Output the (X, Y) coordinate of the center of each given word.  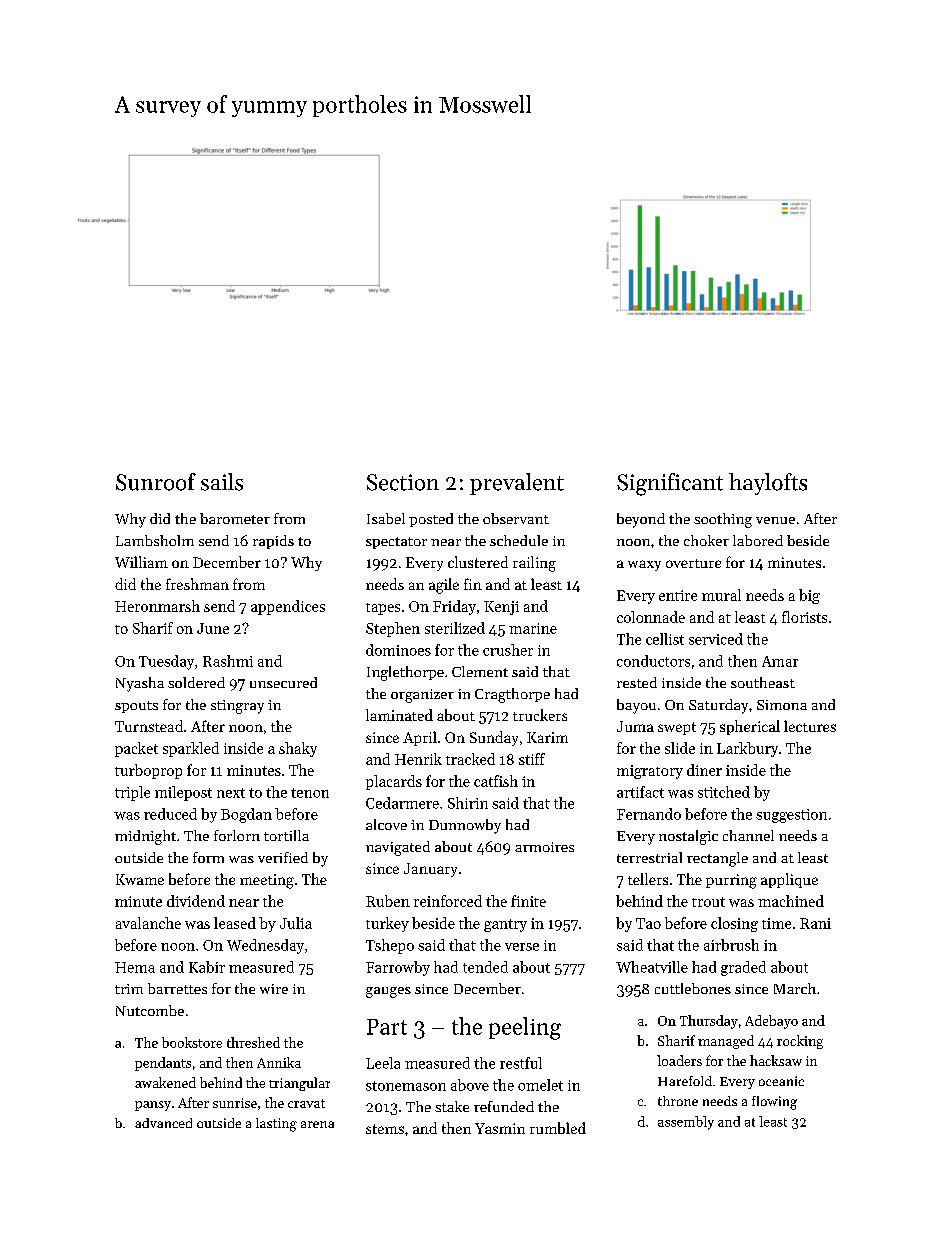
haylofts (768, 484)
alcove (386, 824)
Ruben (388, 901)
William (141, 562)
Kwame (140, 879)
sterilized (455, 628)
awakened (165, 1082)
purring (731, 881)
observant (516, 518)
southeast (763, 682)
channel (748, 835)
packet (136, 749)
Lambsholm (155, 540)
